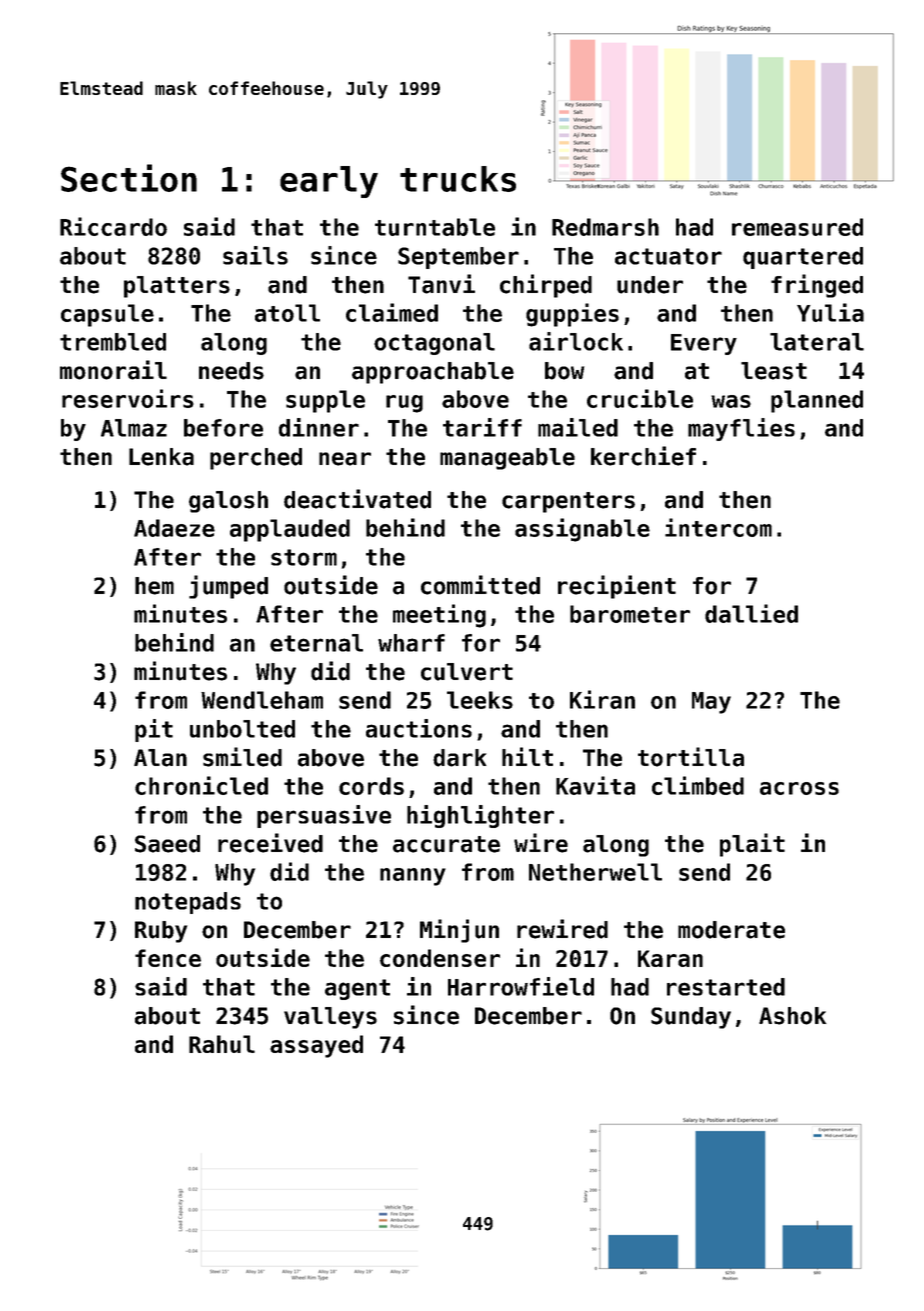 This screenshot has width=924, height=1311. Describe the element at coordinates (467, 672) in the screenshot. I see `culvert` at that location.
